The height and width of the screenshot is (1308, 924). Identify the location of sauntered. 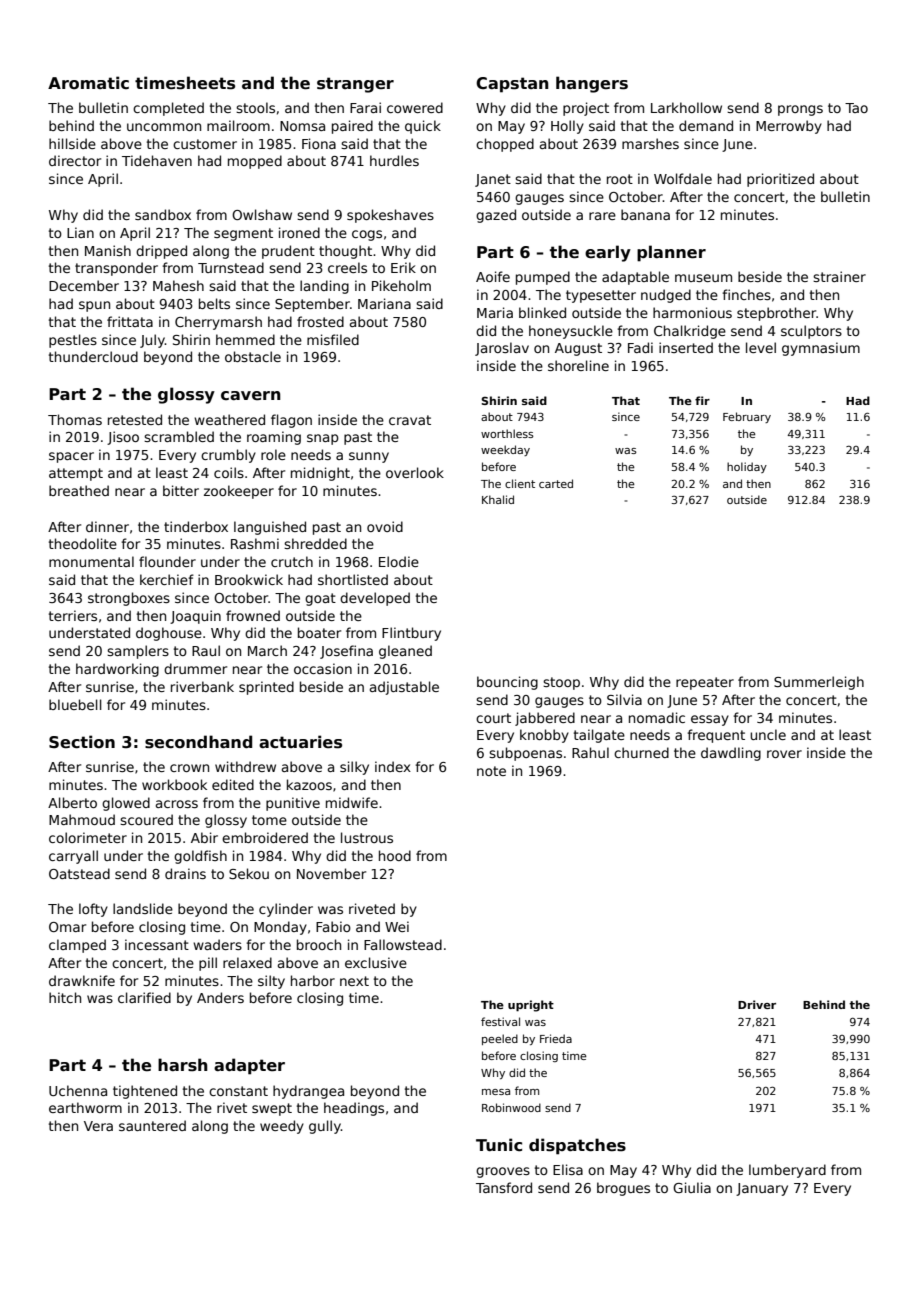
(152, 1125).
